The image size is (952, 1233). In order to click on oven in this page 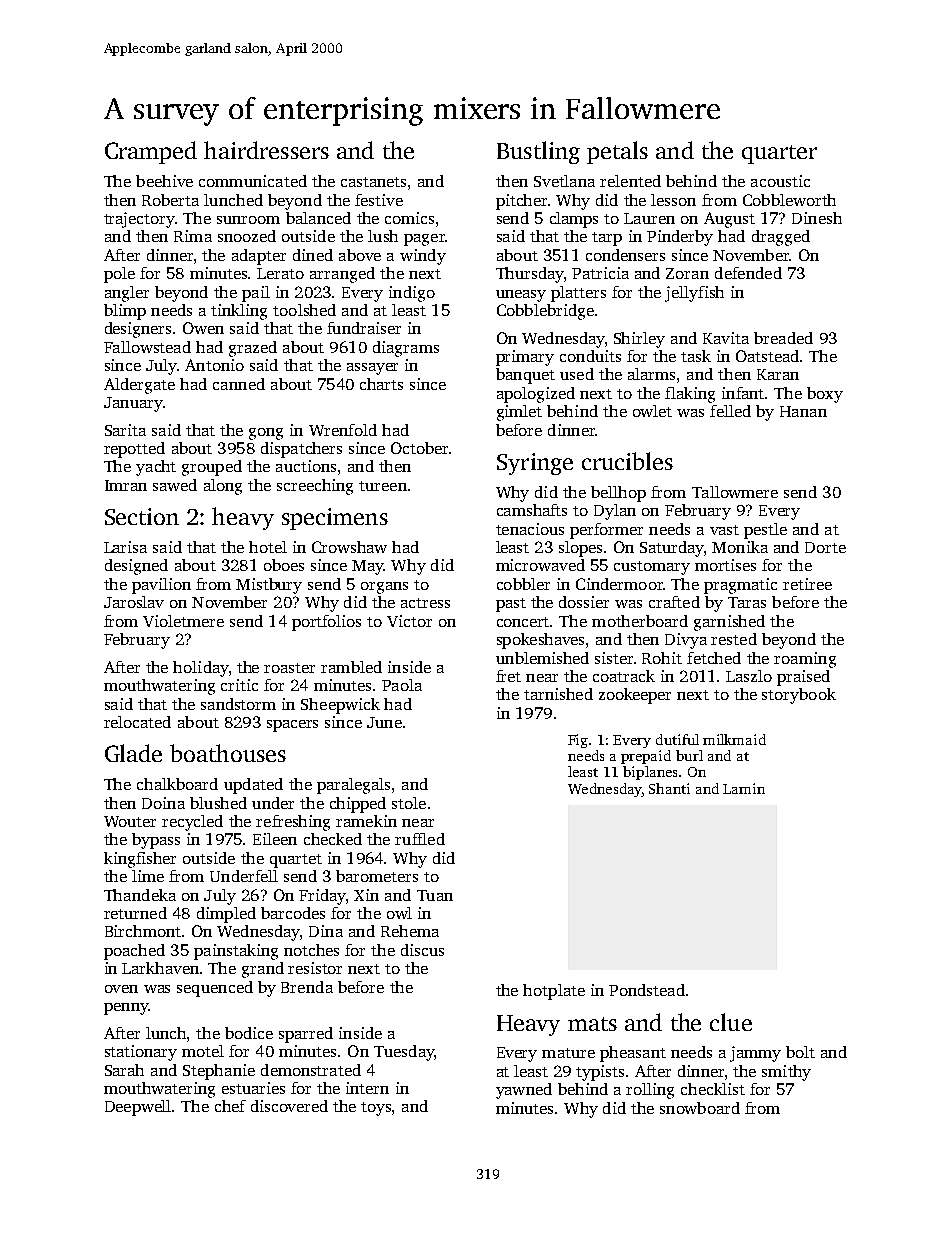, I will do `click(121, 989)`.
